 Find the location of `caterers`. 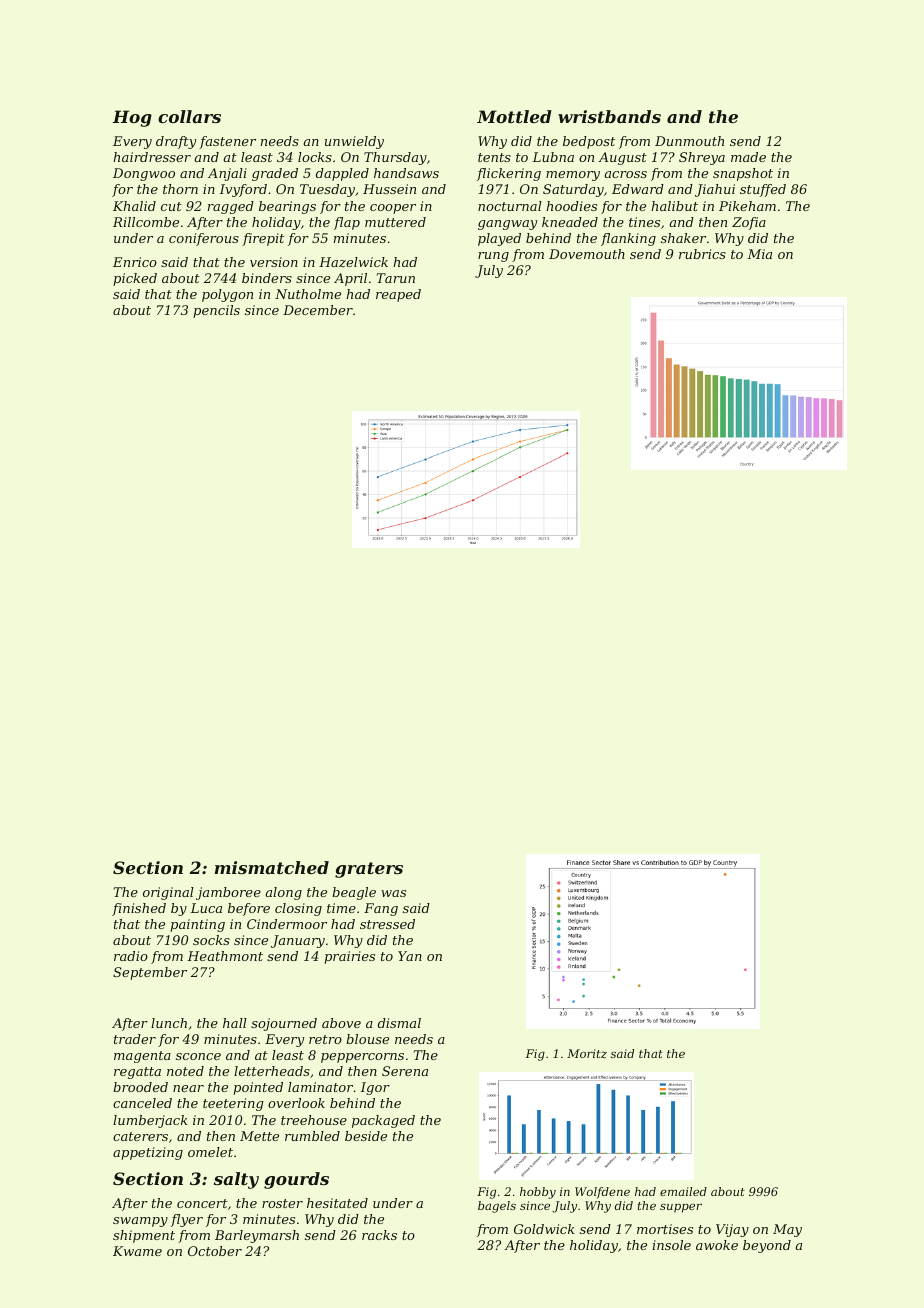

caterers is located at coordinates (140, 1136).
